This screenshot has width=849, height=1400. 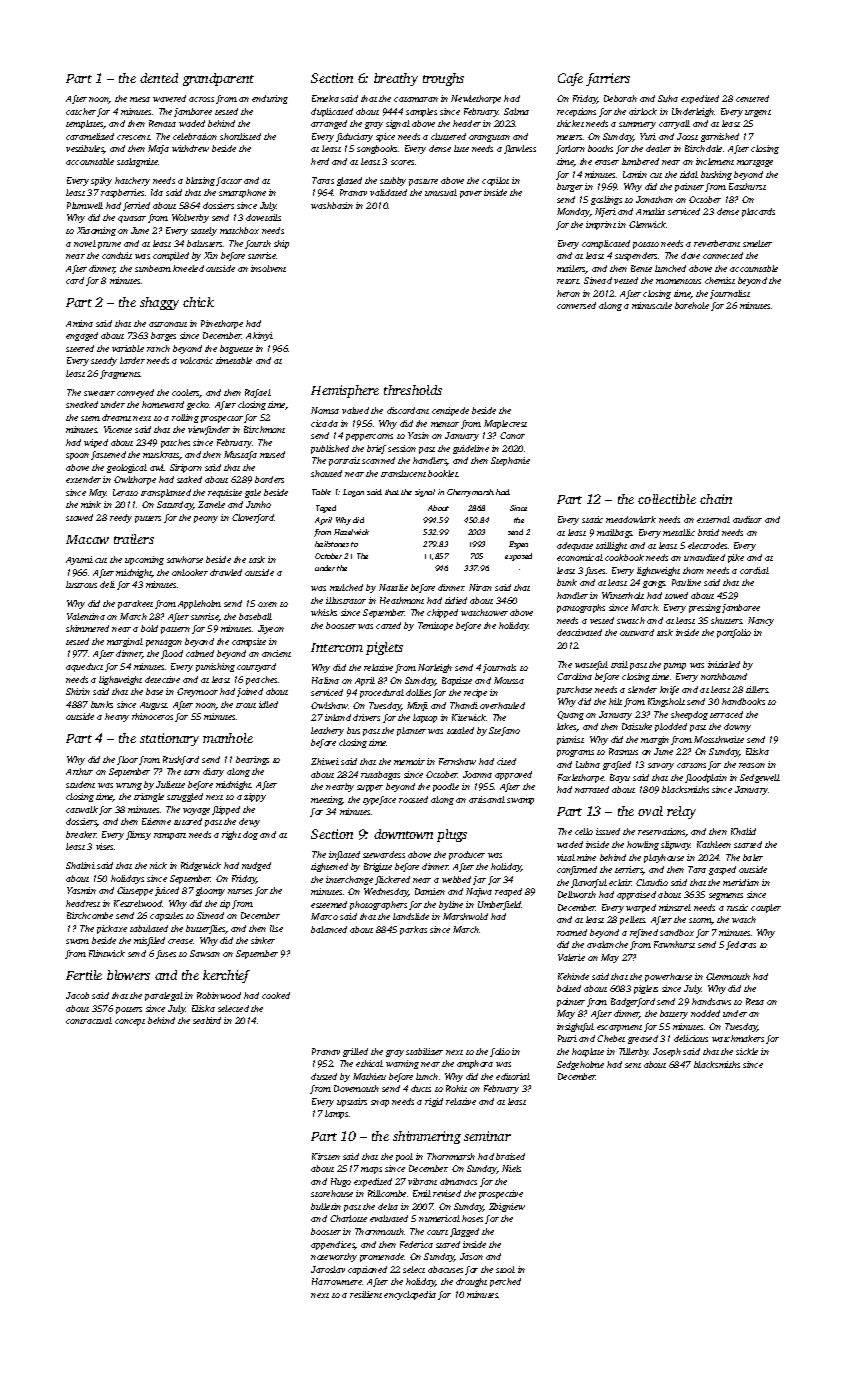 What do you see at coordinates (413, 930) in the screenshot?
I see `parkas` at bounding box center [413, 930].
